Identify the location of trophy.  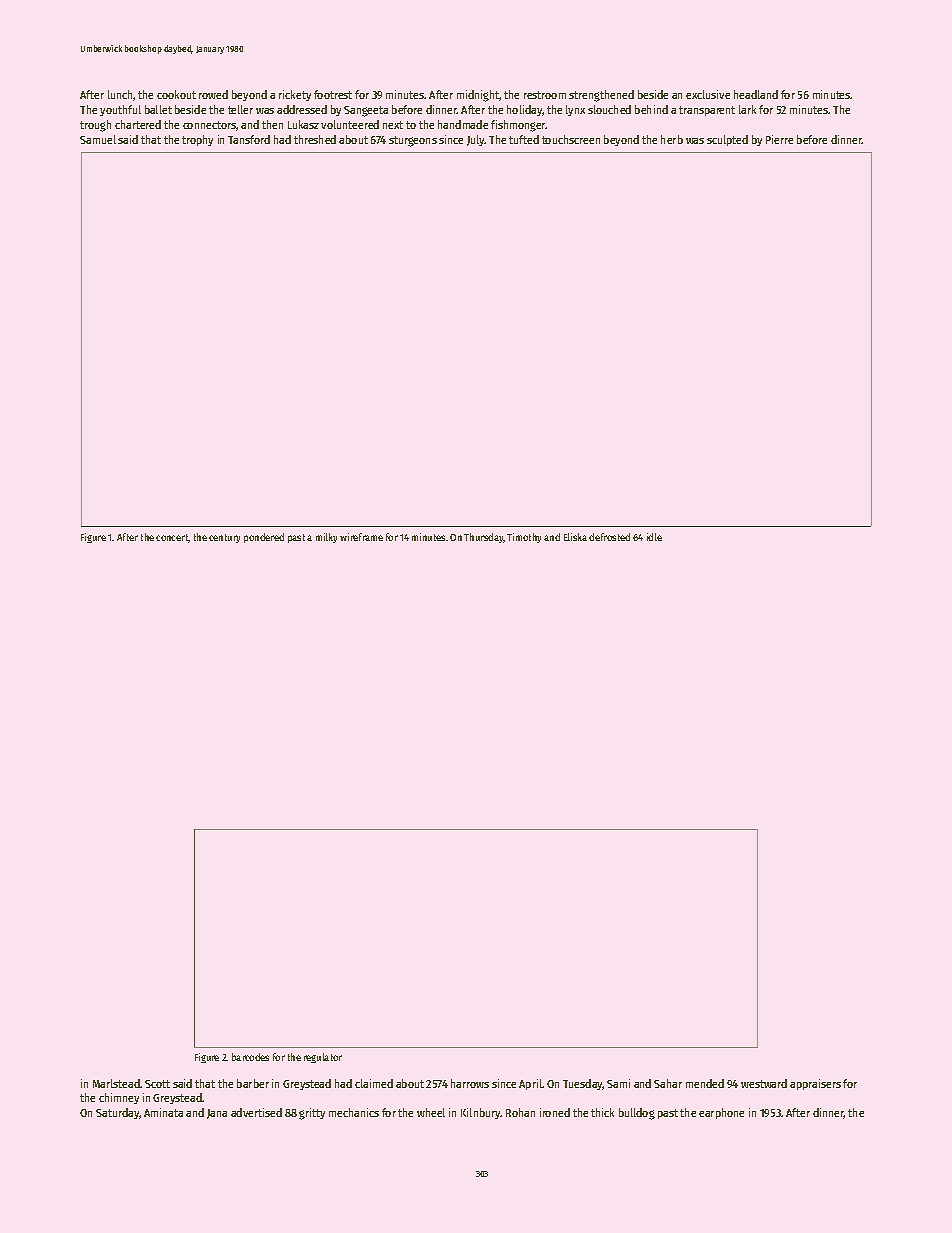
(197, 140).
